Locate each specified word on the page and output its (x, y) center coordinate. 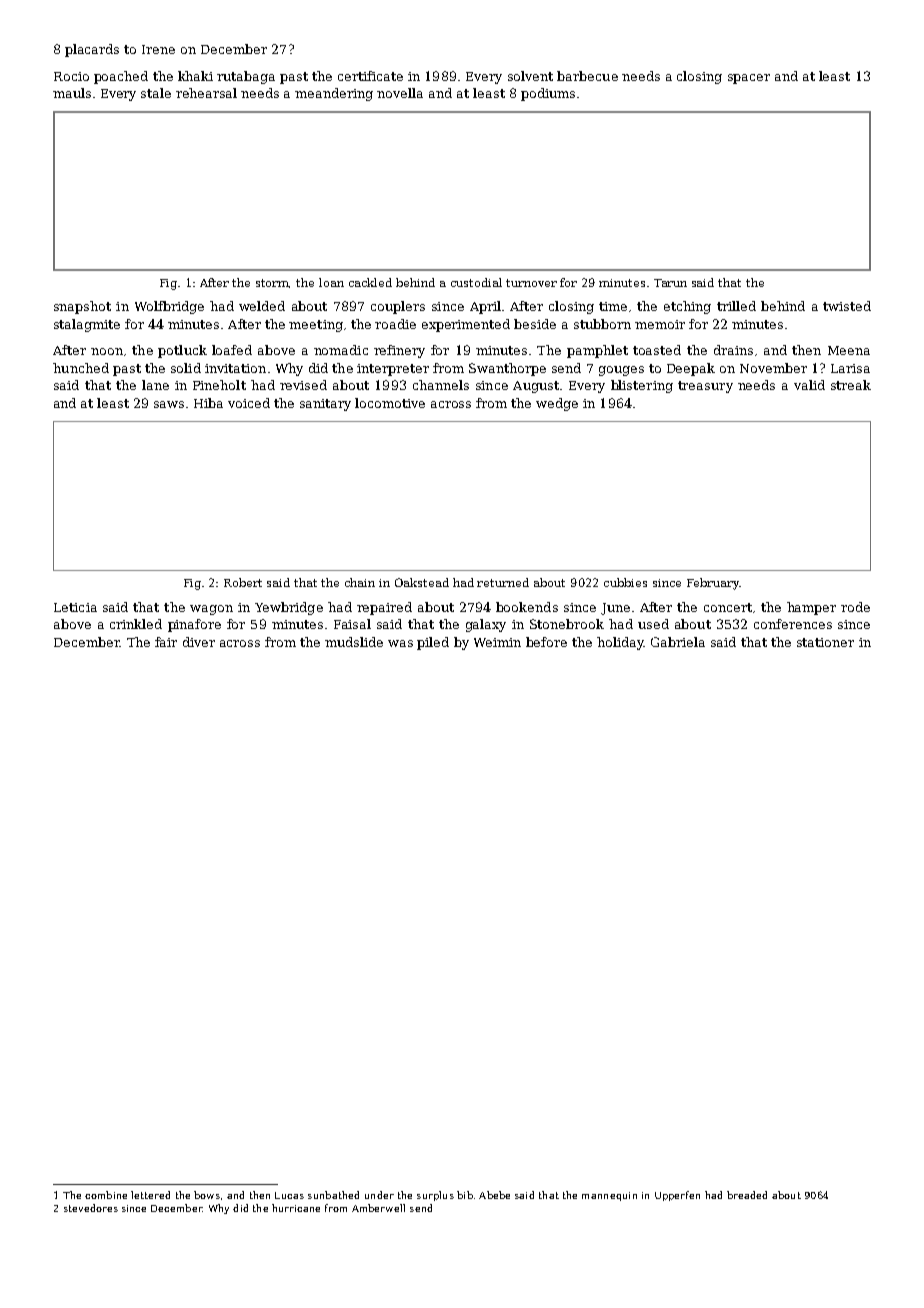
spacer (749, 79)
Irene (158, 49)
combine (106, 1195)
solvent (530, 76)
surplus (435, 1196)
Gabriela (678, 642)
